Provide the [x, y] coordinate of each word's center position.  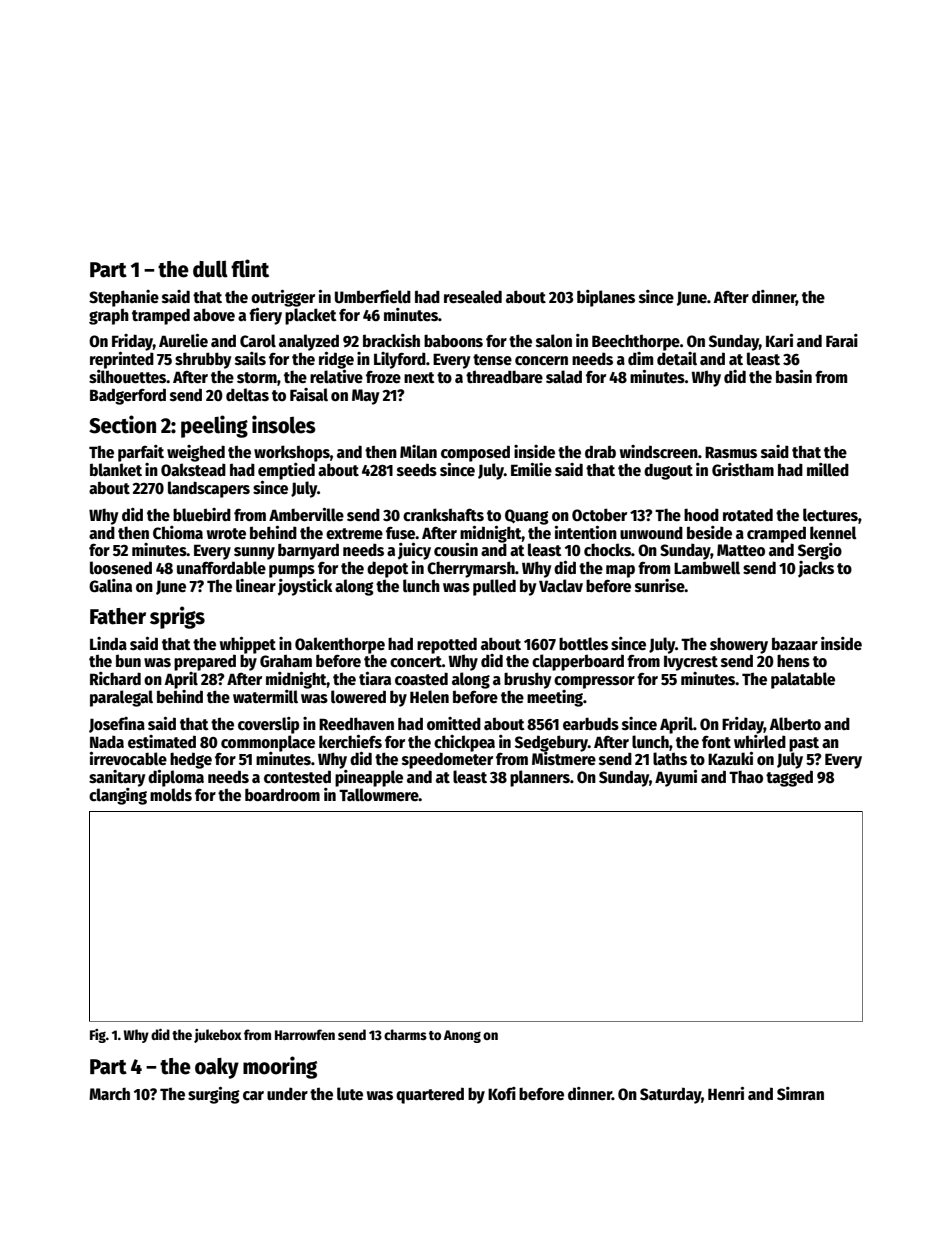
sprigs [177, 617]
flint [250, 268]
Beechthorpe [636, 342]
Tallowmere [379, 794]
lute [350, 1094]
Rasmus [731, 452]
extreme [354, 533]
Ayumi [676, 778]
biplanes [606, 298]
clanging [118, 796]
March [109, 1094]
